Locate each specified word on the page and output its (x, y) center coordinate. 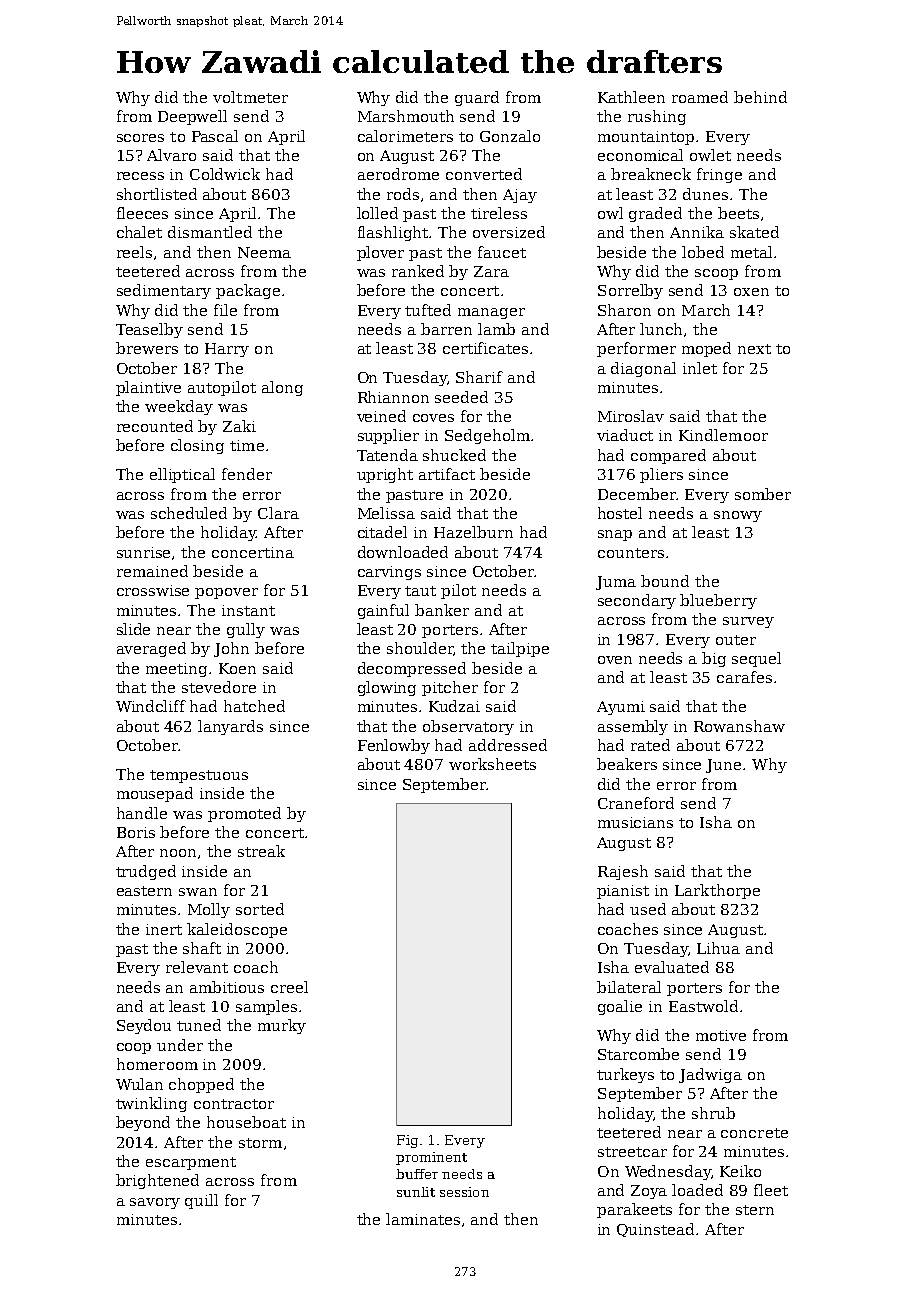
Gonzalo (510, 136)
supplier (388, 436)
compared (668, 456)
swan (198, 892)
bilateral (629, 987)
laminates (423, 1219)
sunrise (143, 552)
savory (155, 1203)
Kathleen (631, 97)
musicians (635, 822)
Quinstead (655, 1230)
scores (140, 138)
